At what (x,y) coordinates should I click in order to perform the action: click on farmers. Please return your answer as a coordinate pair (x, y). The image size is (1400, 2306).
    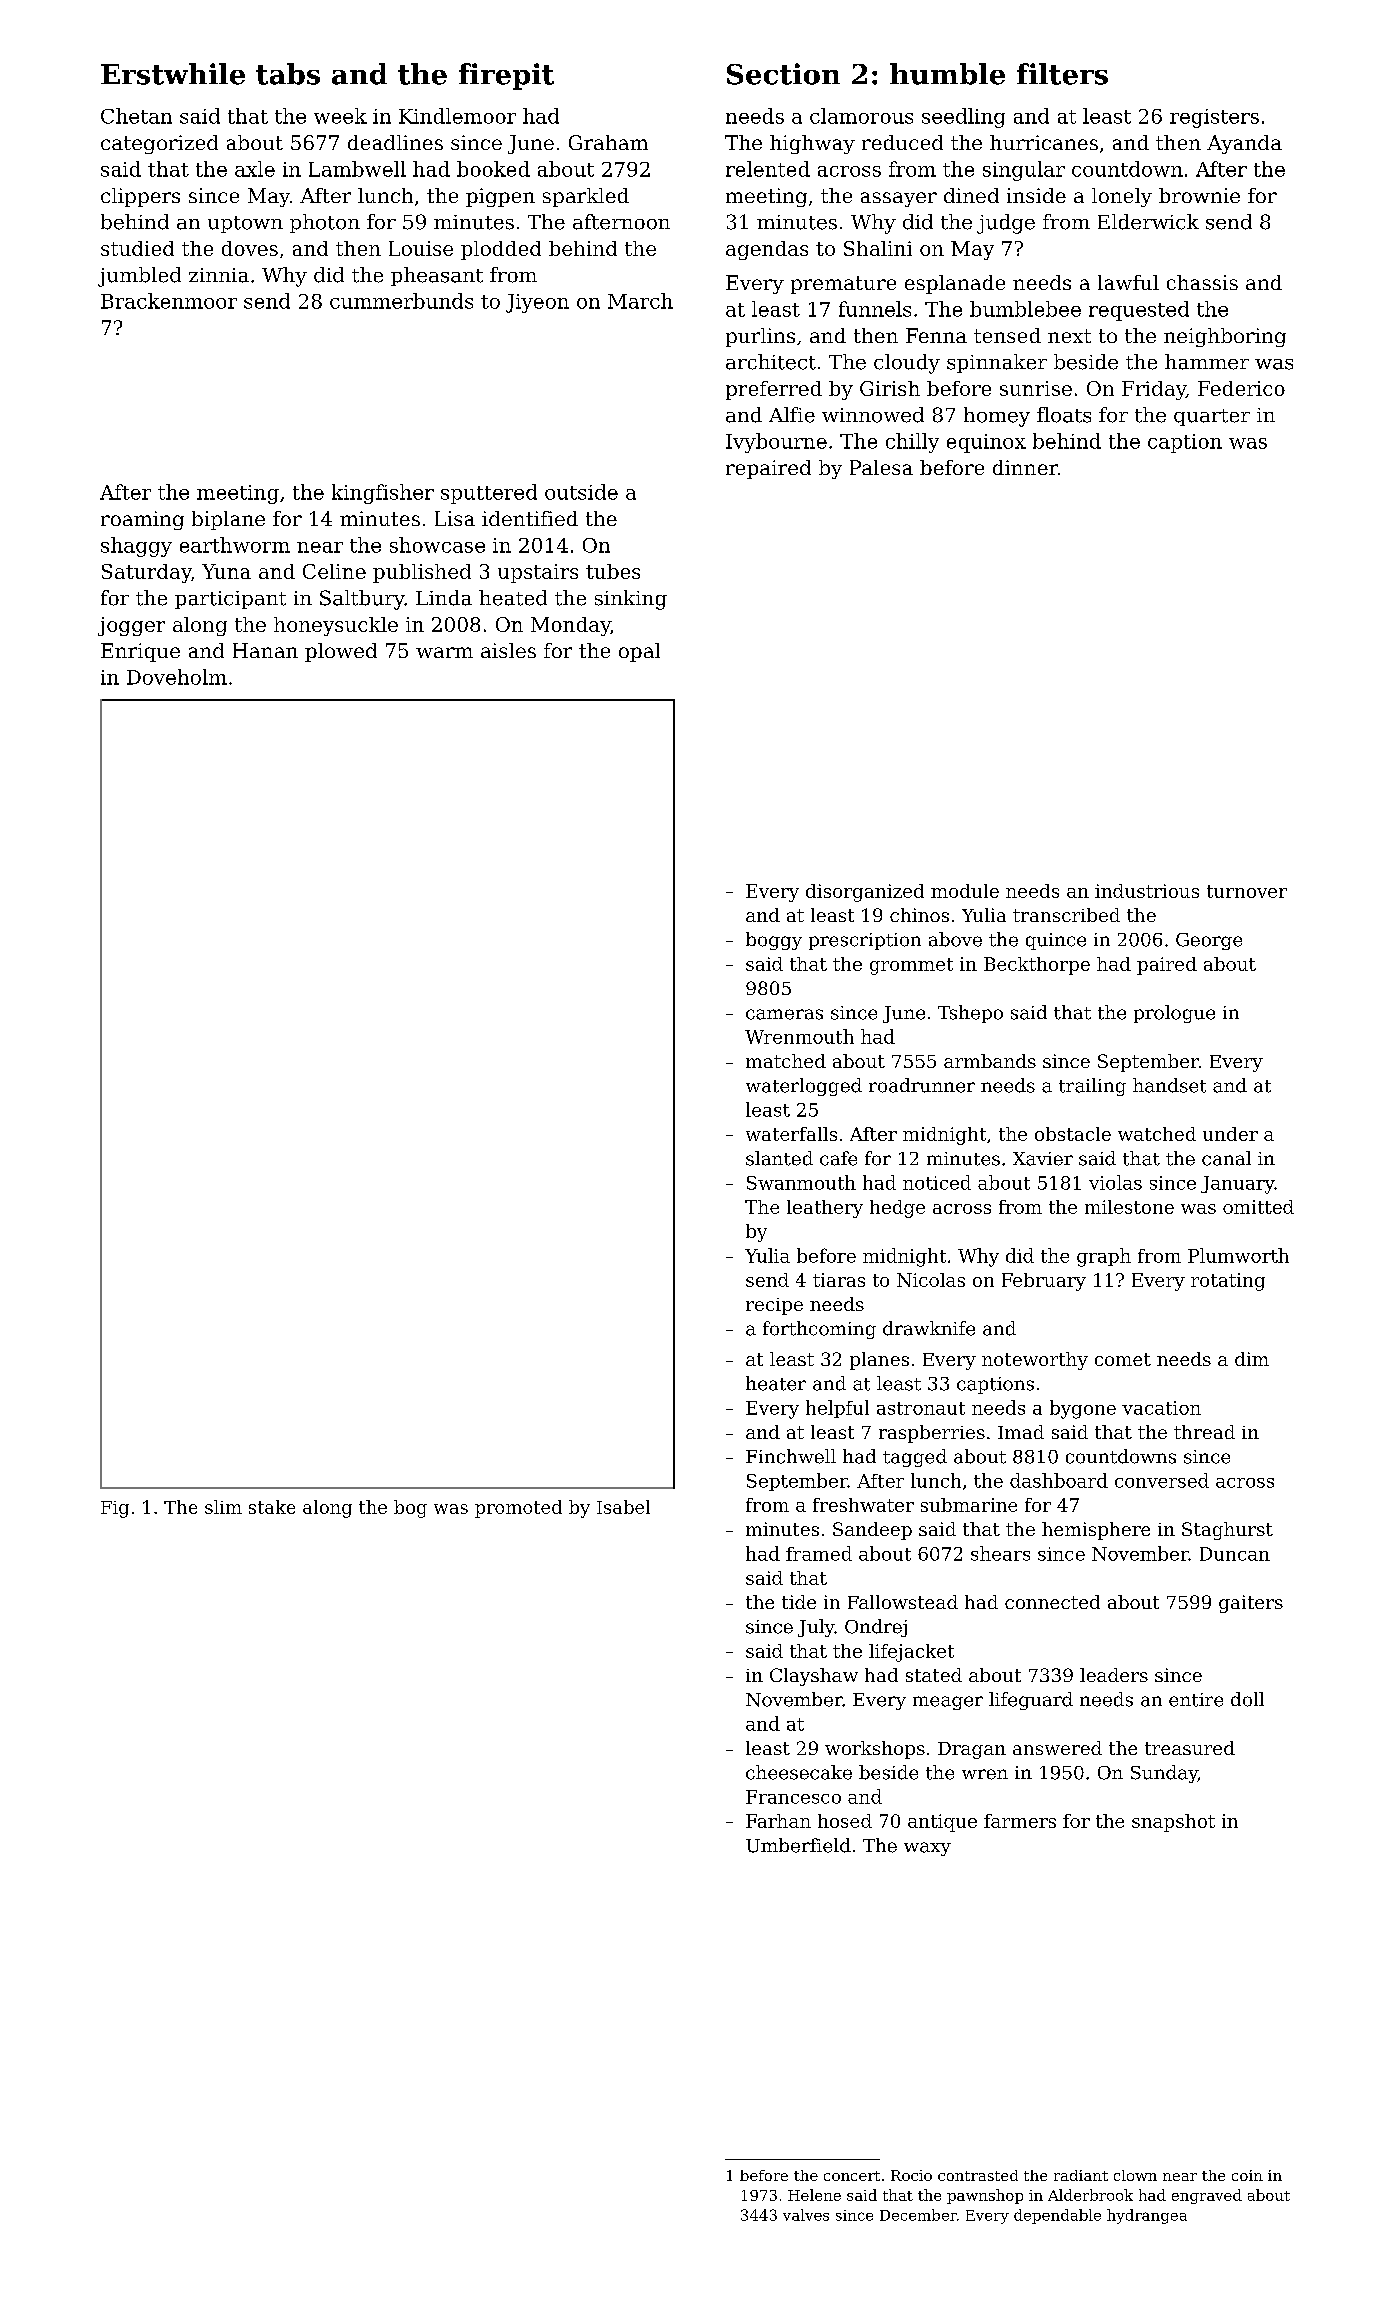
    Looking at the image, I should click on (1020, 1821).
